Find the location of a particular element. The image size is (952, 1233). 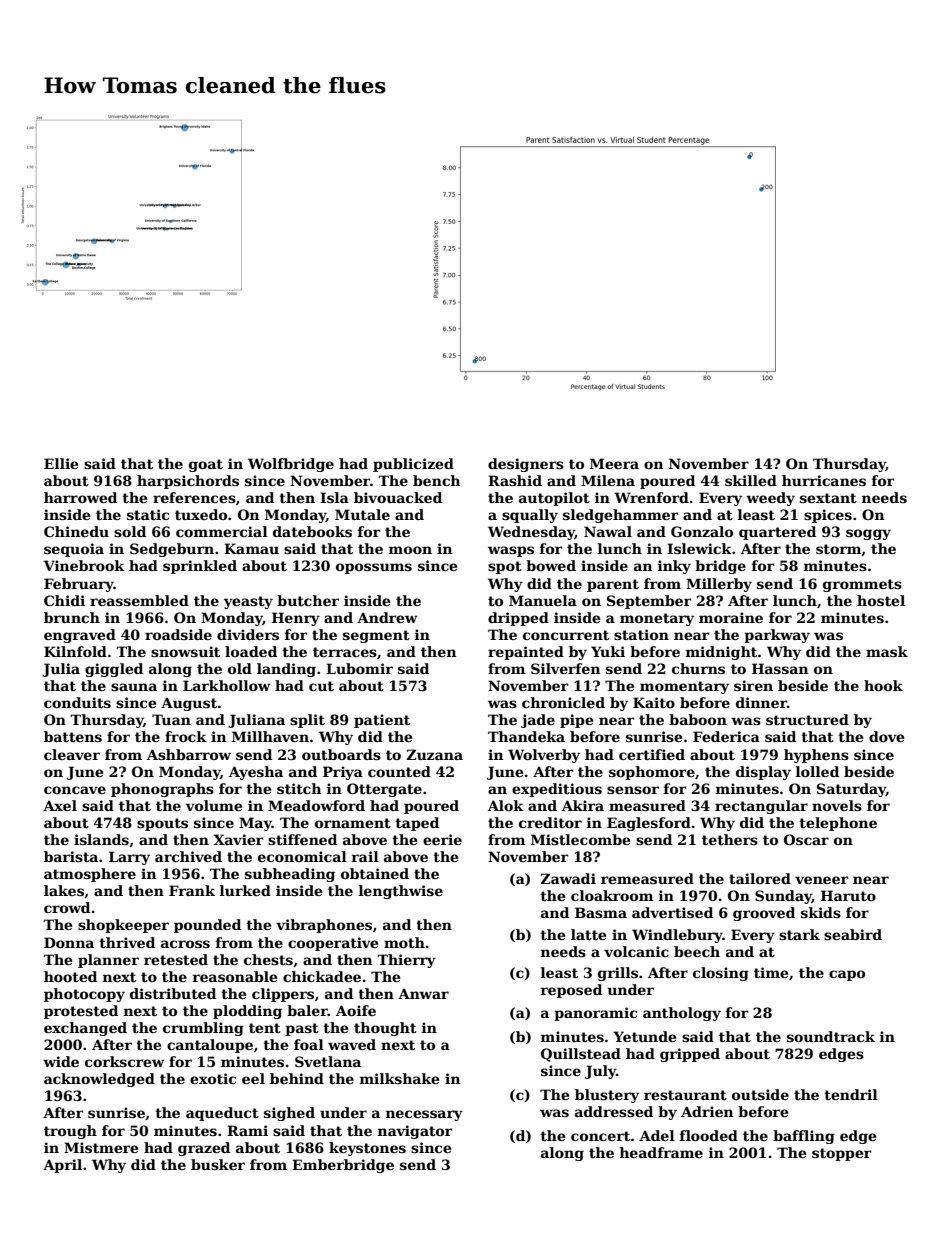

publicized is located at coordinates (413, 465).
